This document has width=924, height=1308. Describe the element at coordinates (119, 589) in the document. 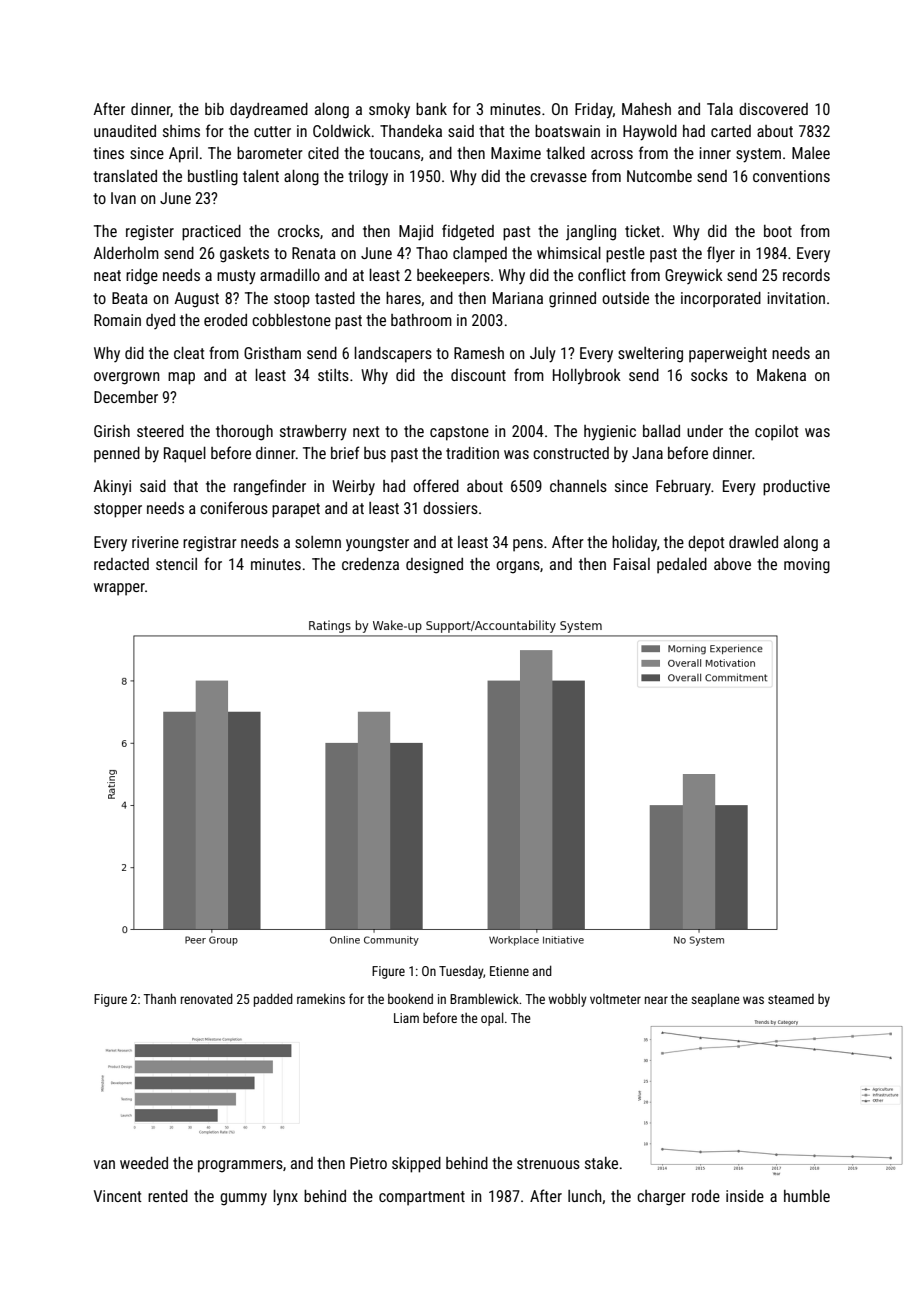

I see `wrapper` at that location.
